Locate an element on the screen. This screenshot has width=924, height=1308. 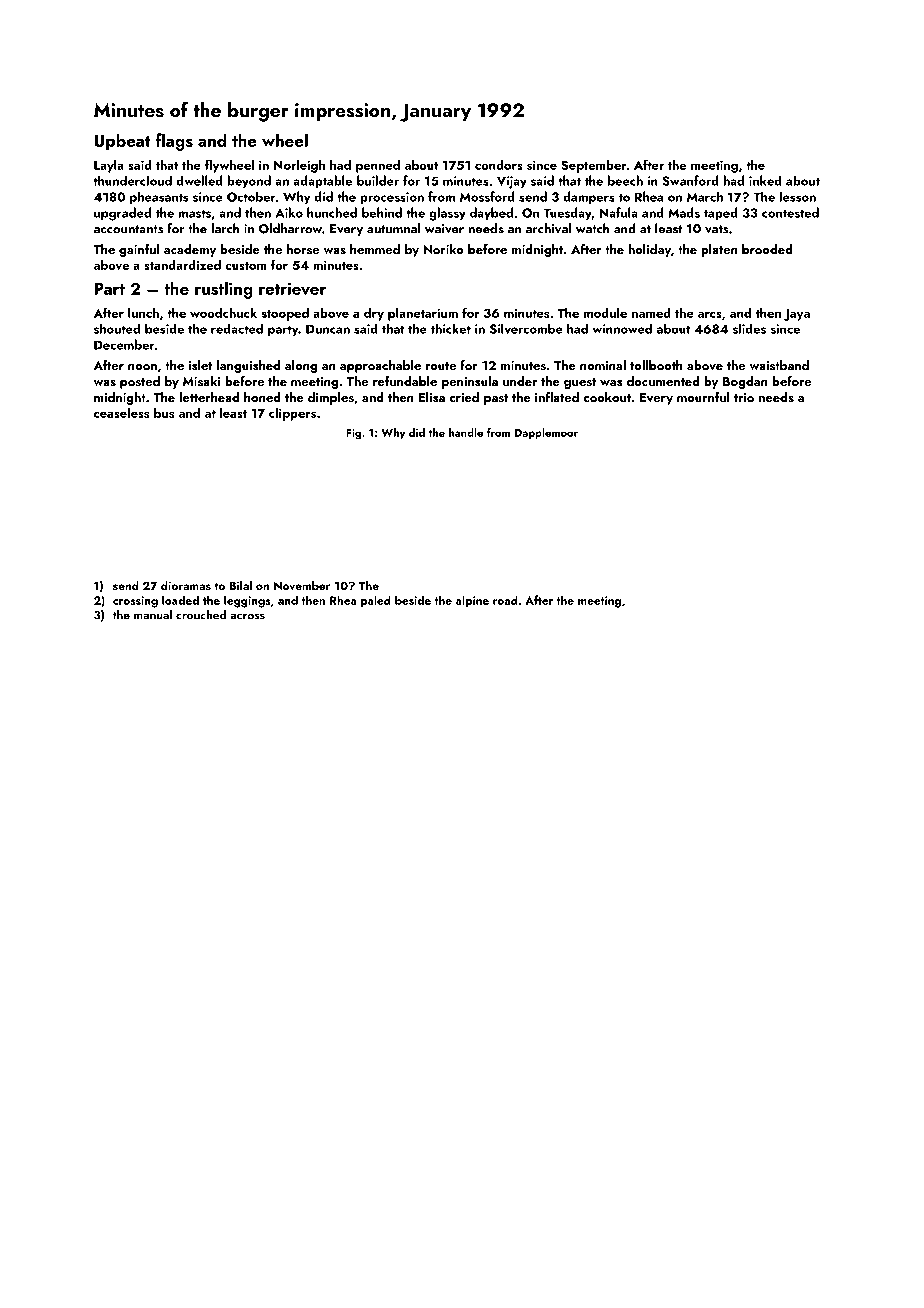
inked is located at coordinates (765, 180).
